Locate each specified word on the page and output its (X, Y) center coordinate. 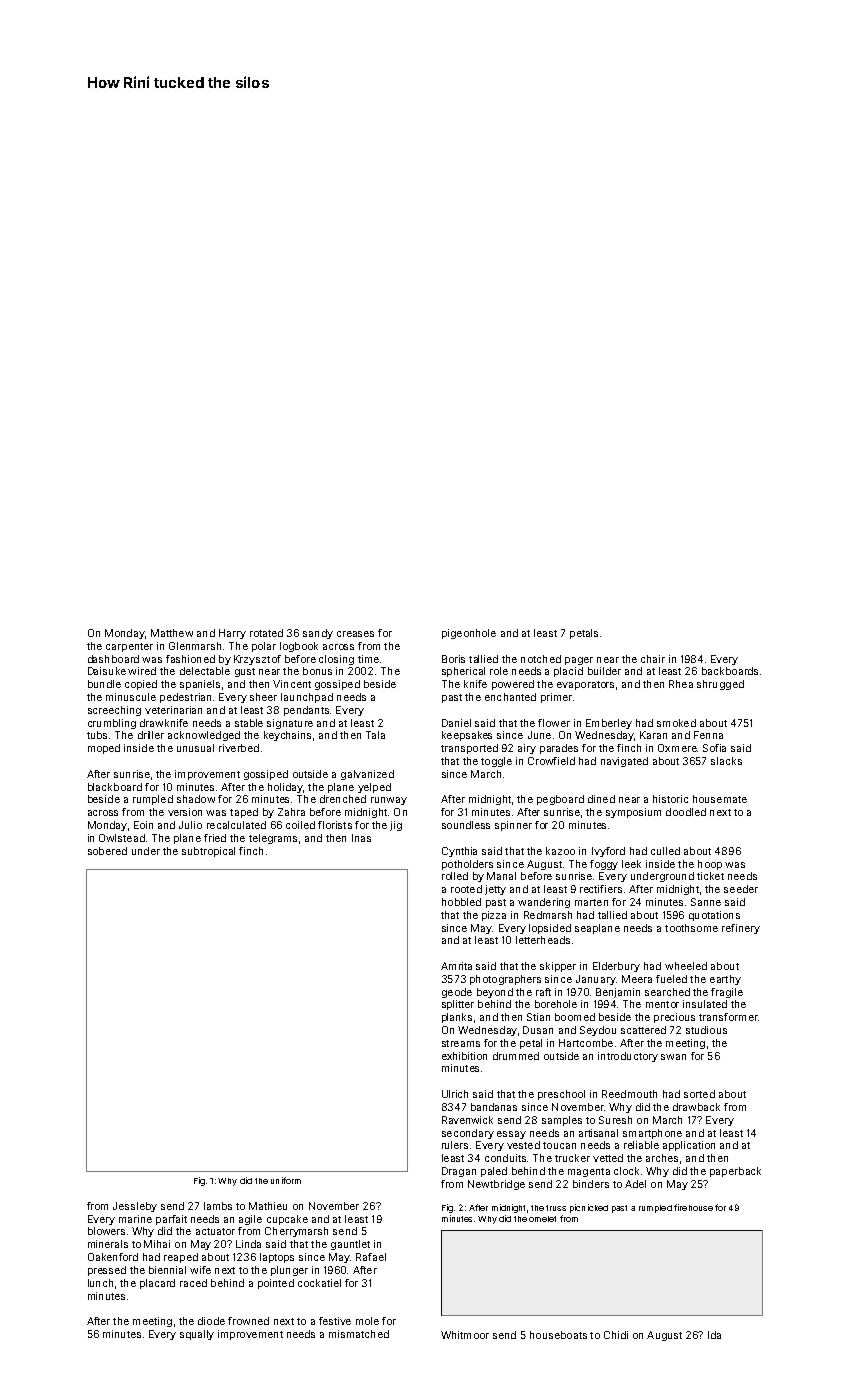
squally (197, 1335)
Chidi (616, 1335)
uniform (286, 1180)
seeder (741, 889)
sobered (107, 851)
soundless (466, 825)
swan (673, 1057)
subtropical (208, 852)
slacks (726, 761)
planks (457, 1018)
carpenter (129, 647)
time (368, 659)
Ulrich (455, 1094)
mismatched (359, 1334)
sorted (699, 1094)
